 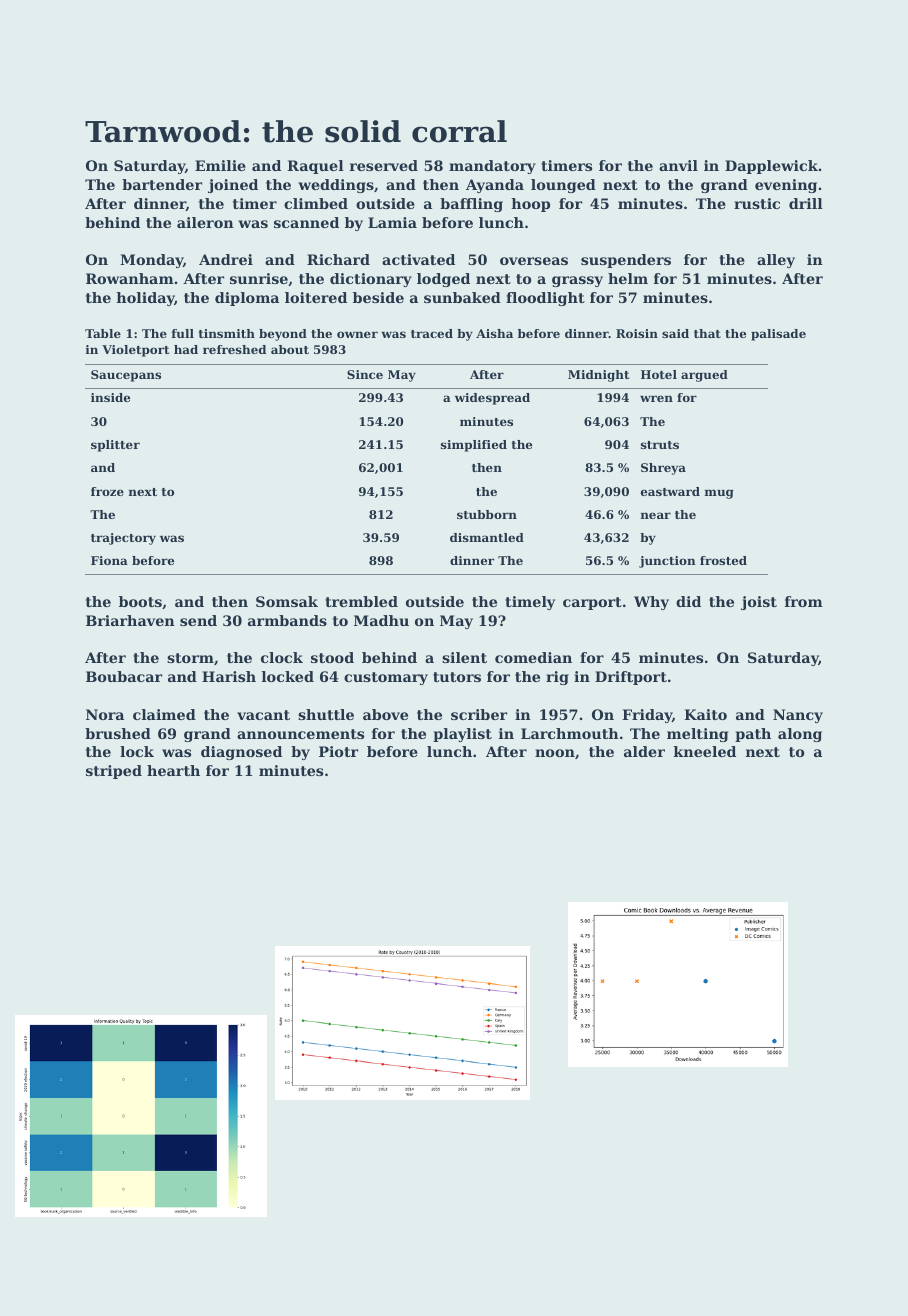 What do you see at coordinates (656, 398) in the document?
I see `wren` at bounding box center [656, 398].
